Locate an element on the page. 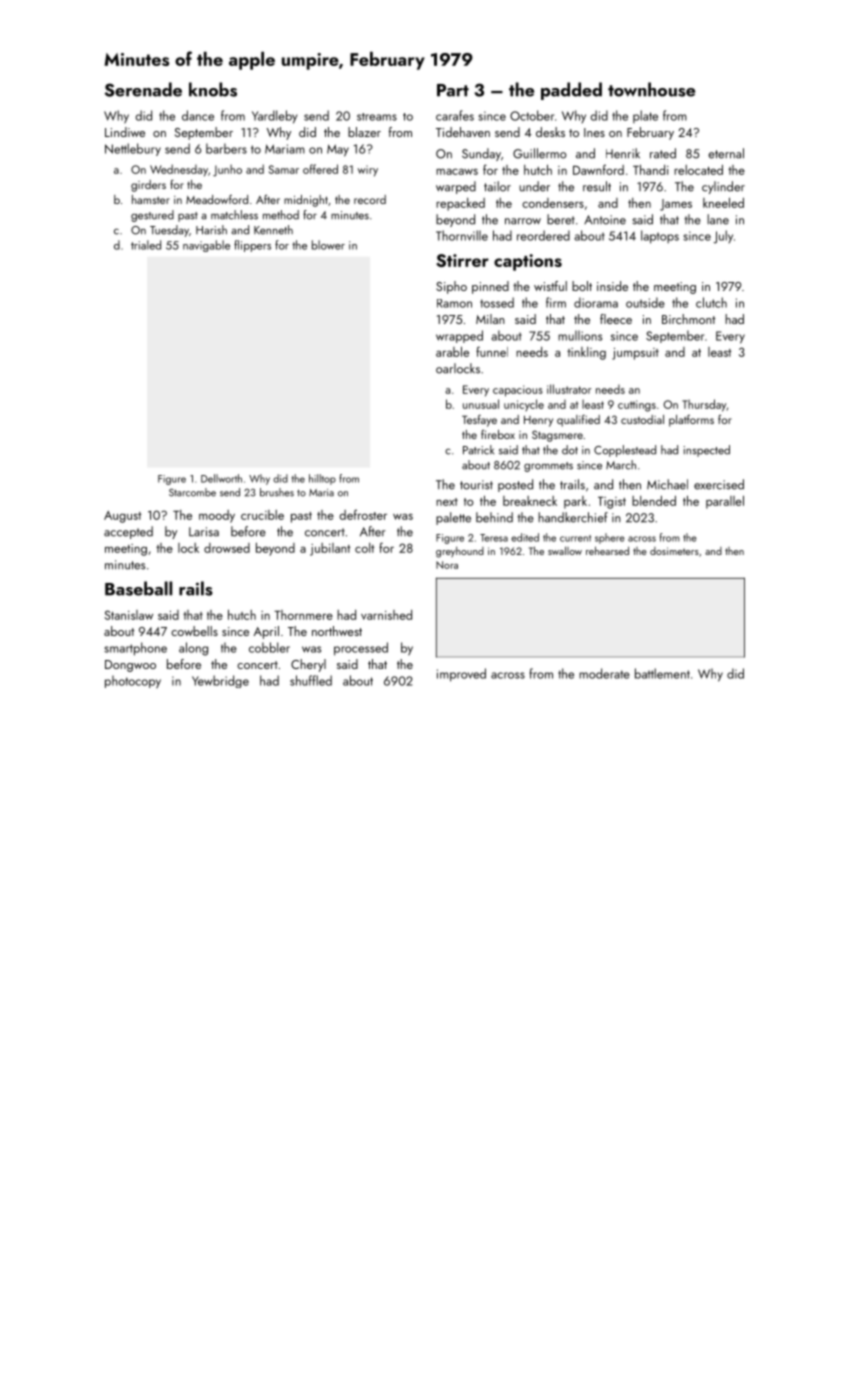 This image has height=1400, width=849. dosimeters is located at coordinates (674, 551).
